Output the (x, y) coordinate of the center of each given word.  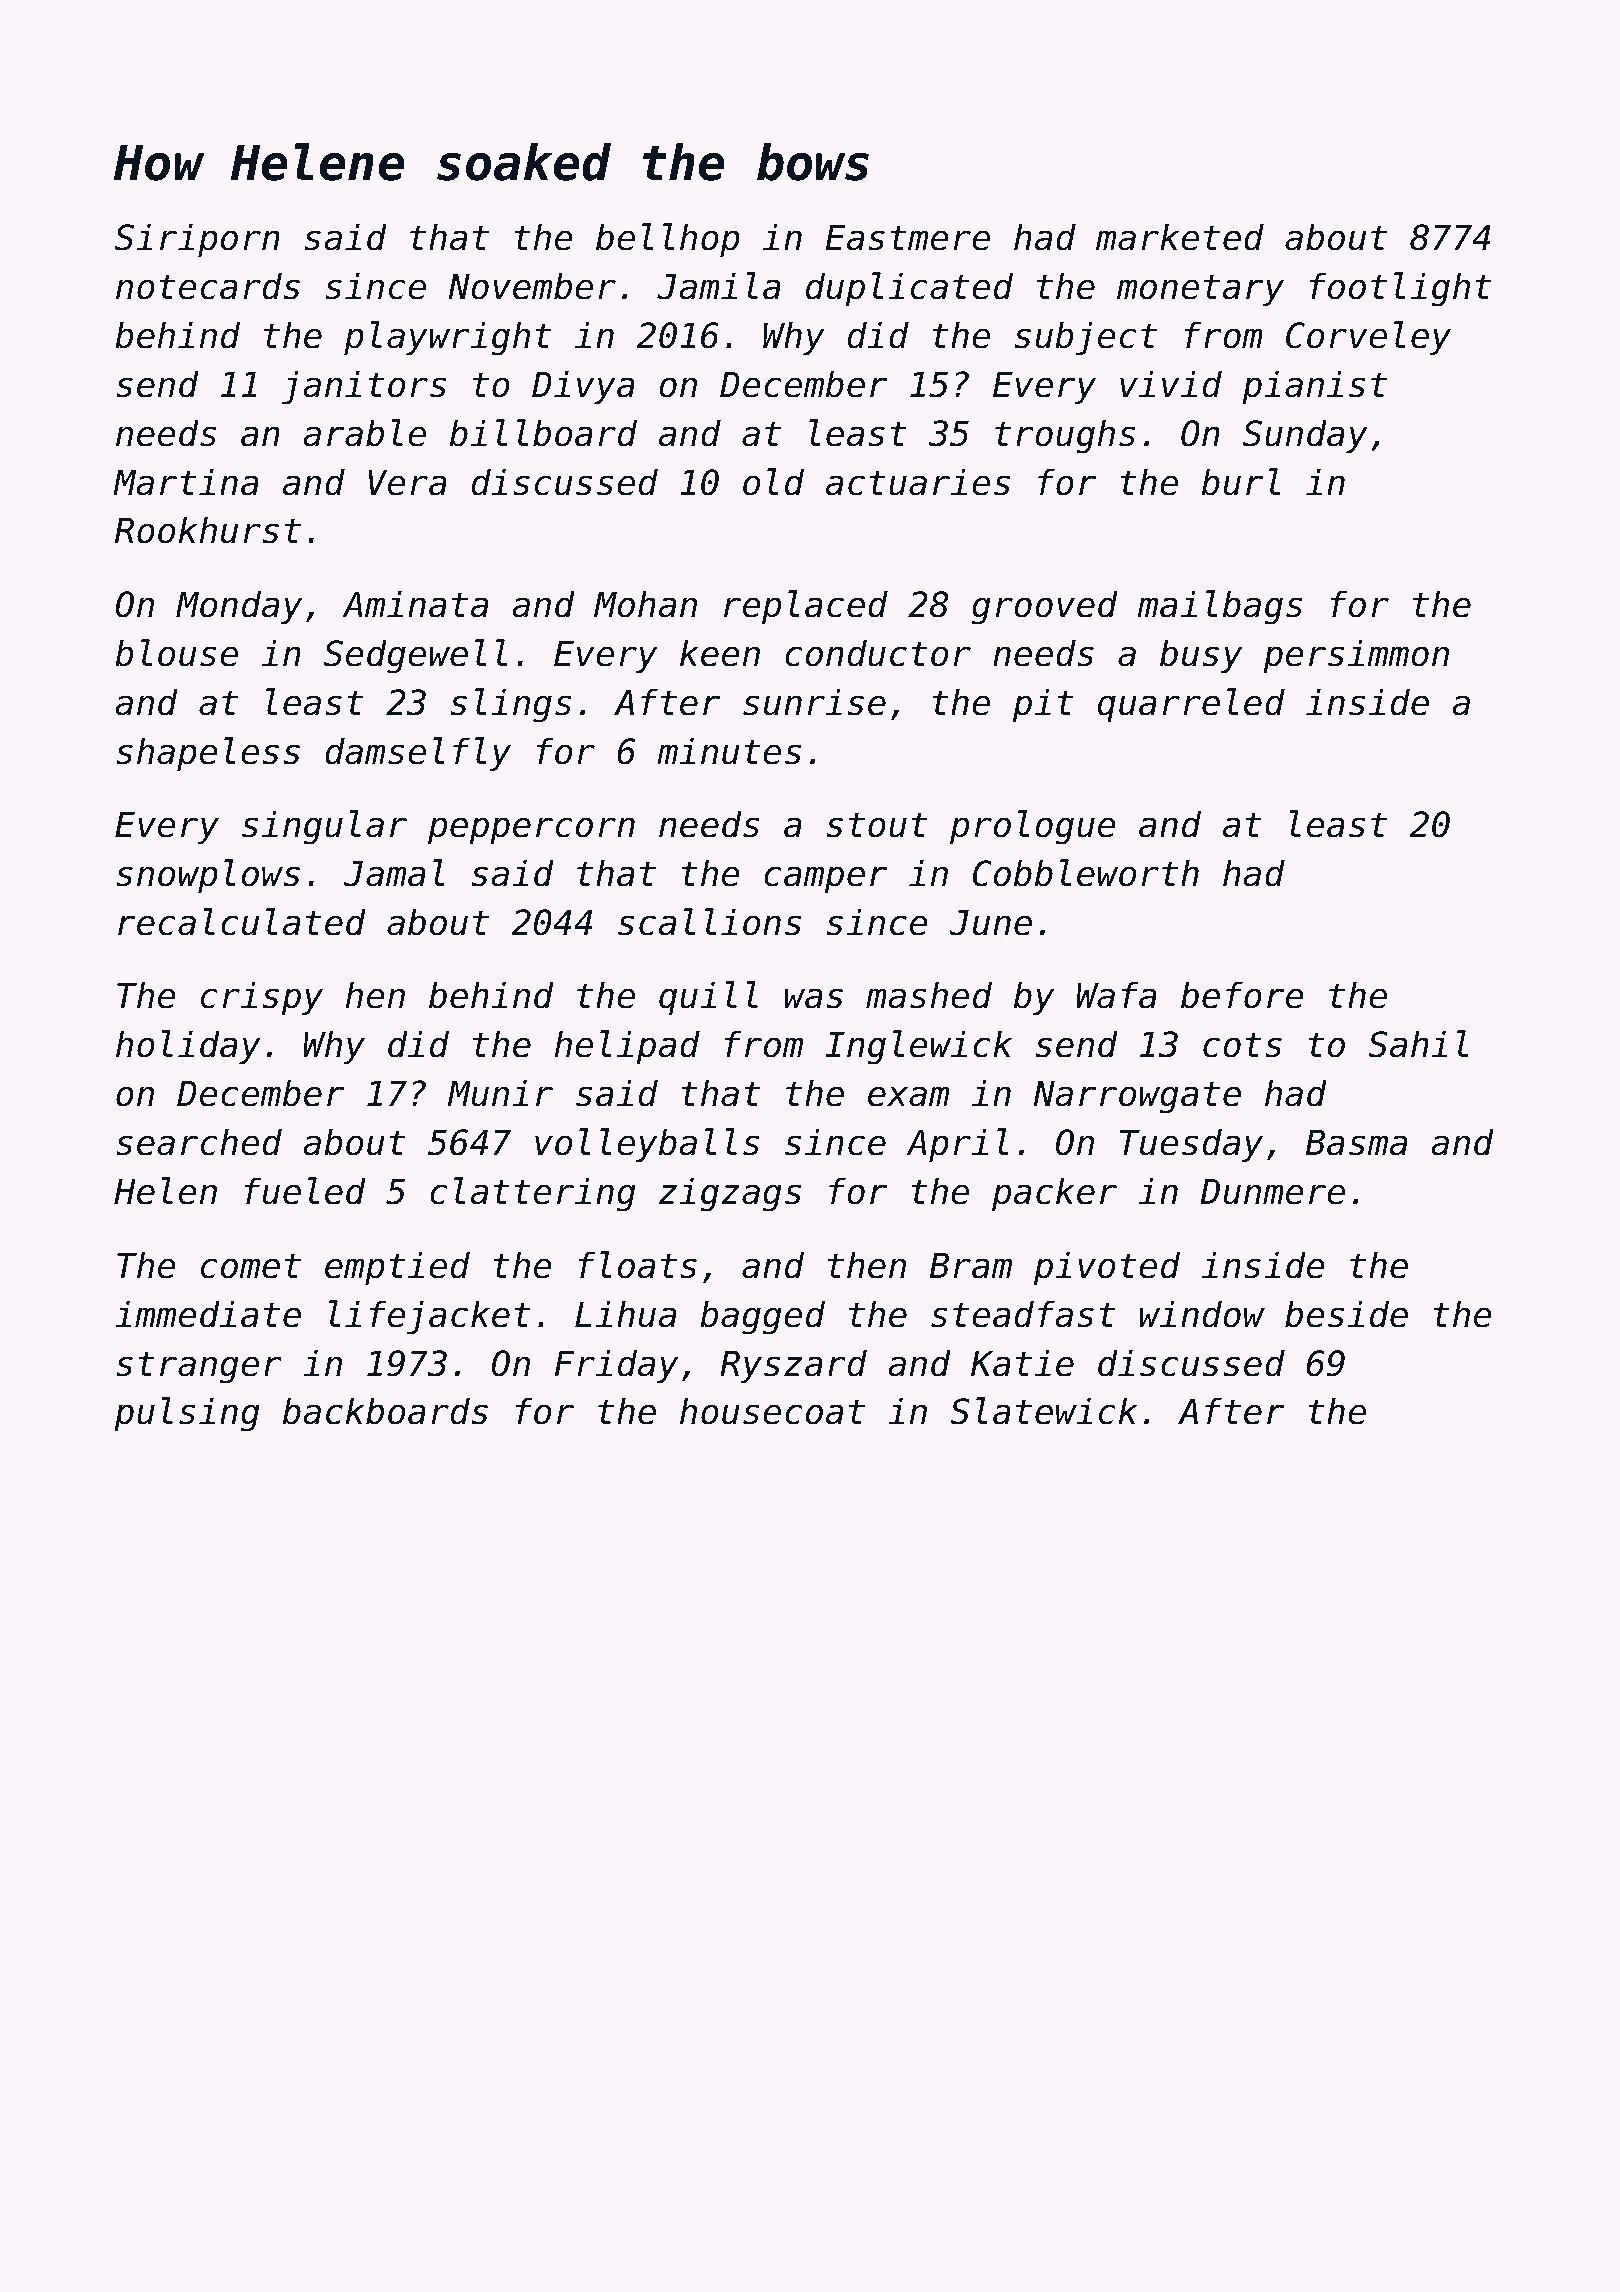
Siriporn (197, 240)
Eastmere (907, 237)
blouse (176, 653)
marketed (1180, 237)
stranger (199, 1367)
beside (1346, 1314)
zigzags (730, 1194)
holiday (188, 1047)
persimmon (1356, 656)
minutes (729, 751)
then (867, 1265)
